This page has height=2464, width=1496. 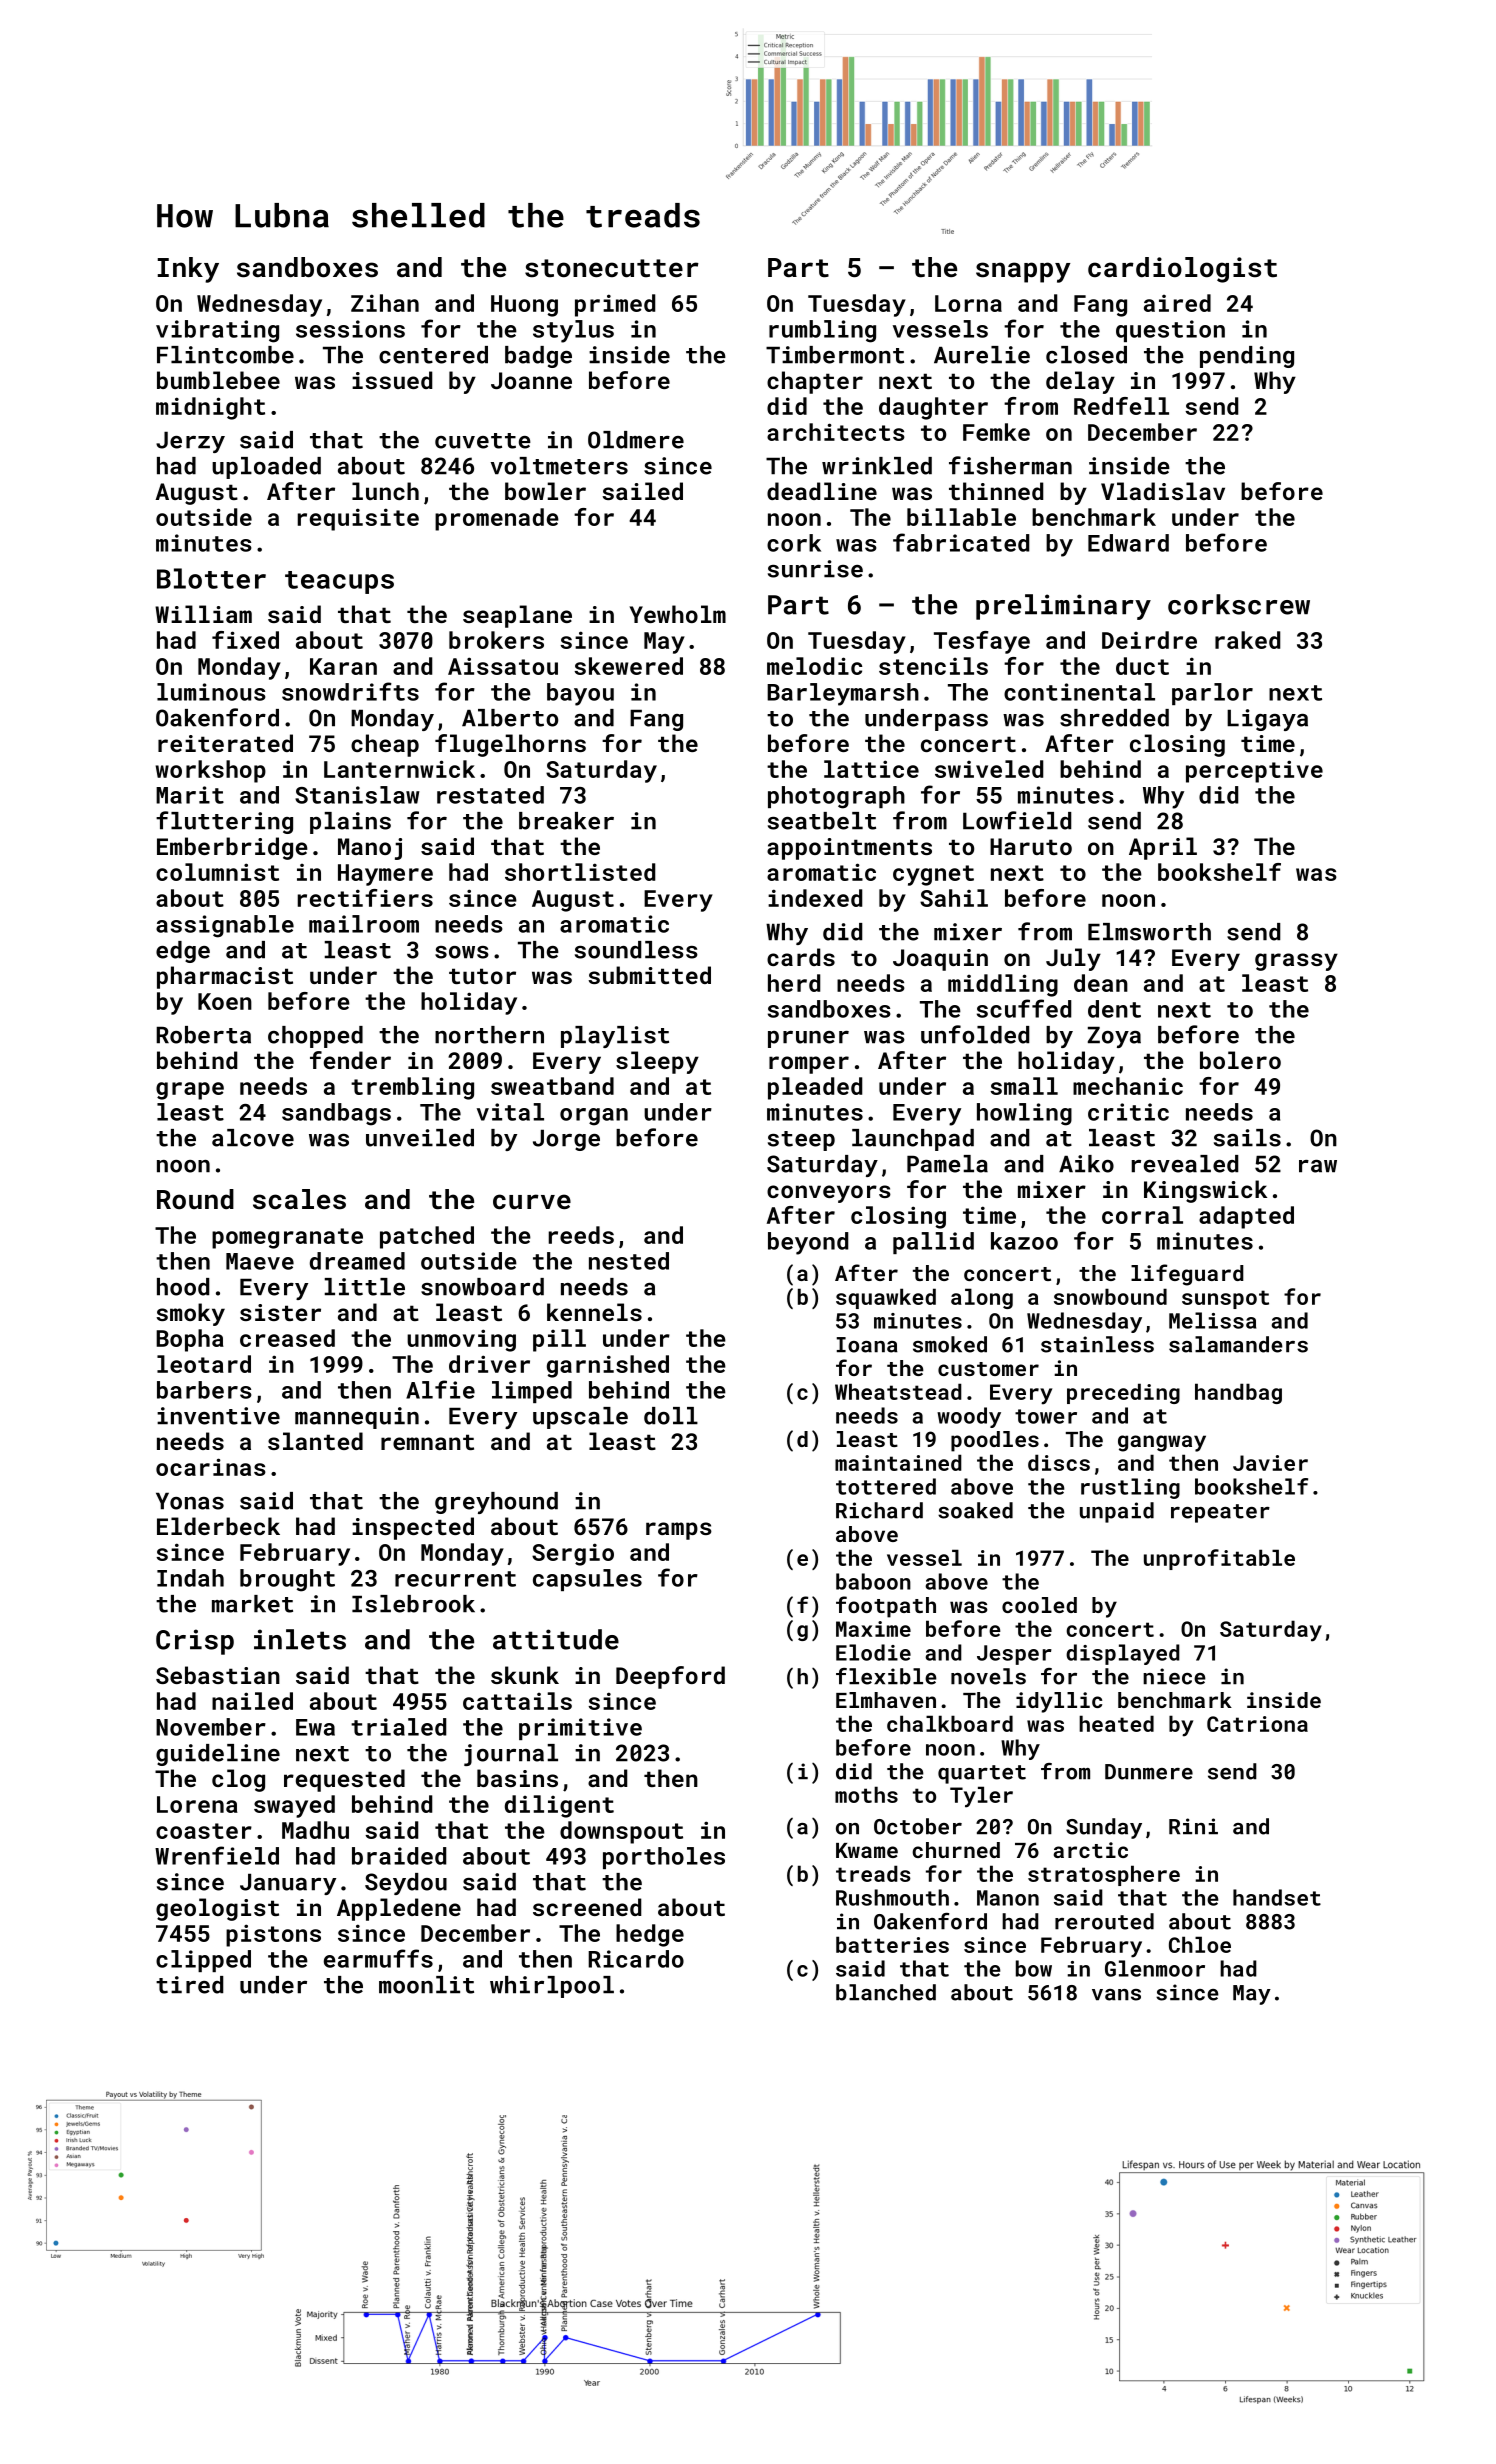 What do you see at coordinates (426, 1985) in the page?
I see `moonlit` at bounding box center [426, 1985].
